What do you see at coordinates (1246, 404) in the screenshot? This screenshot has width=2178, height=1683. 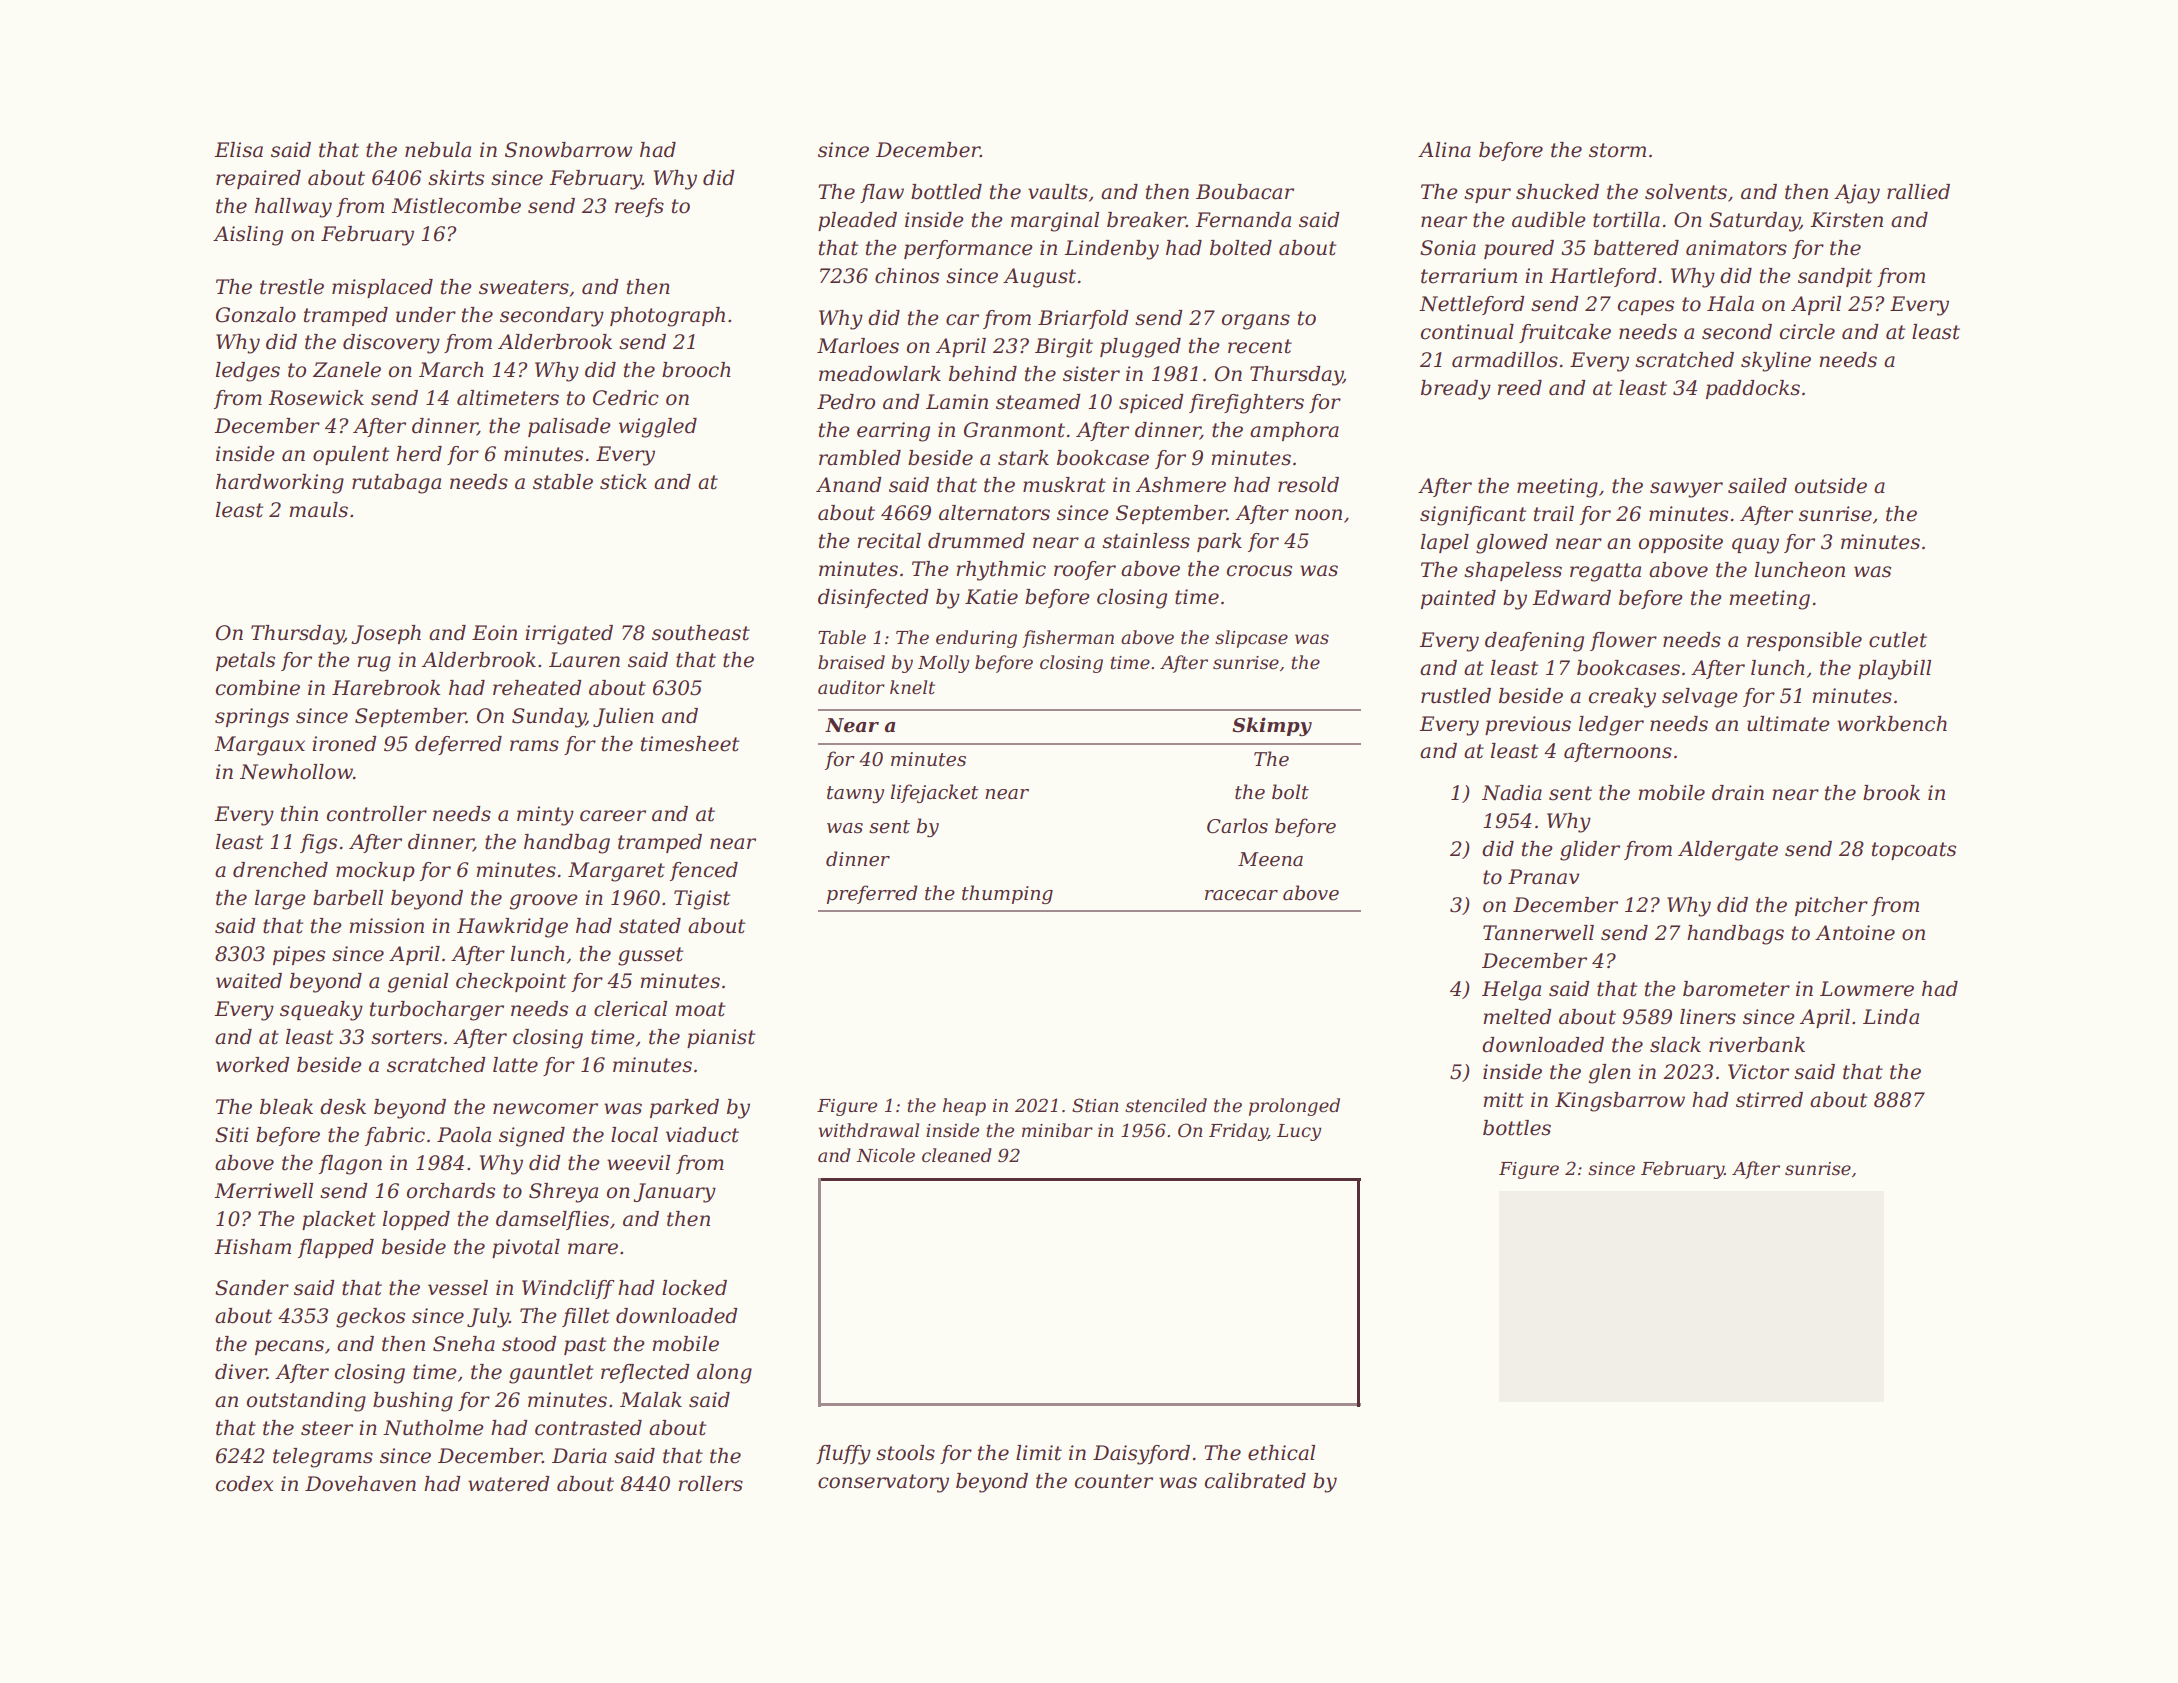 I see `firefighters` at bounding box center [1246, 404].
